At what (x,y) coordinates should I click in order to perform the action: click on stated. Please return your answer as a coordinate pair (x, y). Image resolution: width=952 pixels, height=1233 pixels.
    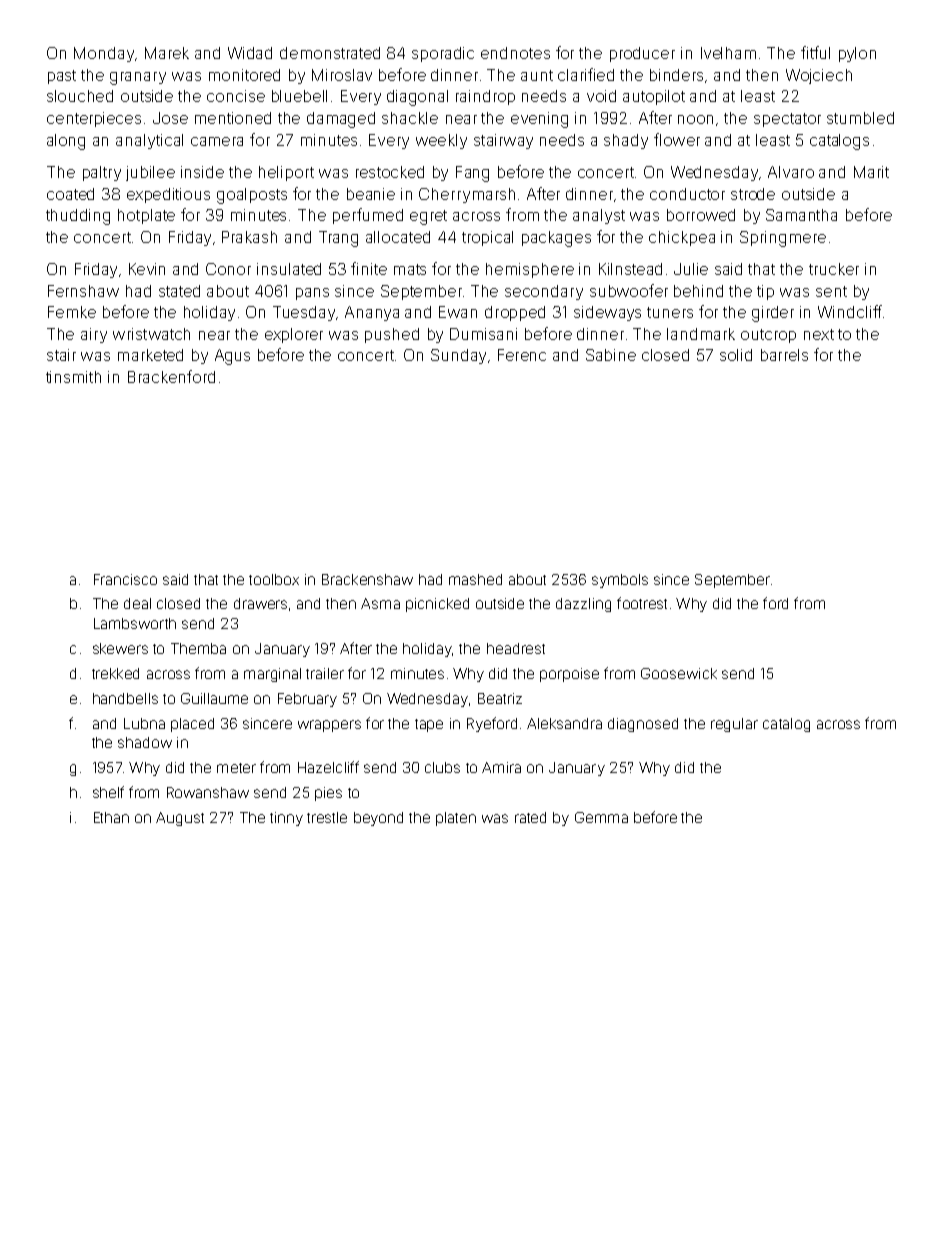
    Looking at the image, I should click on (179, 291).
